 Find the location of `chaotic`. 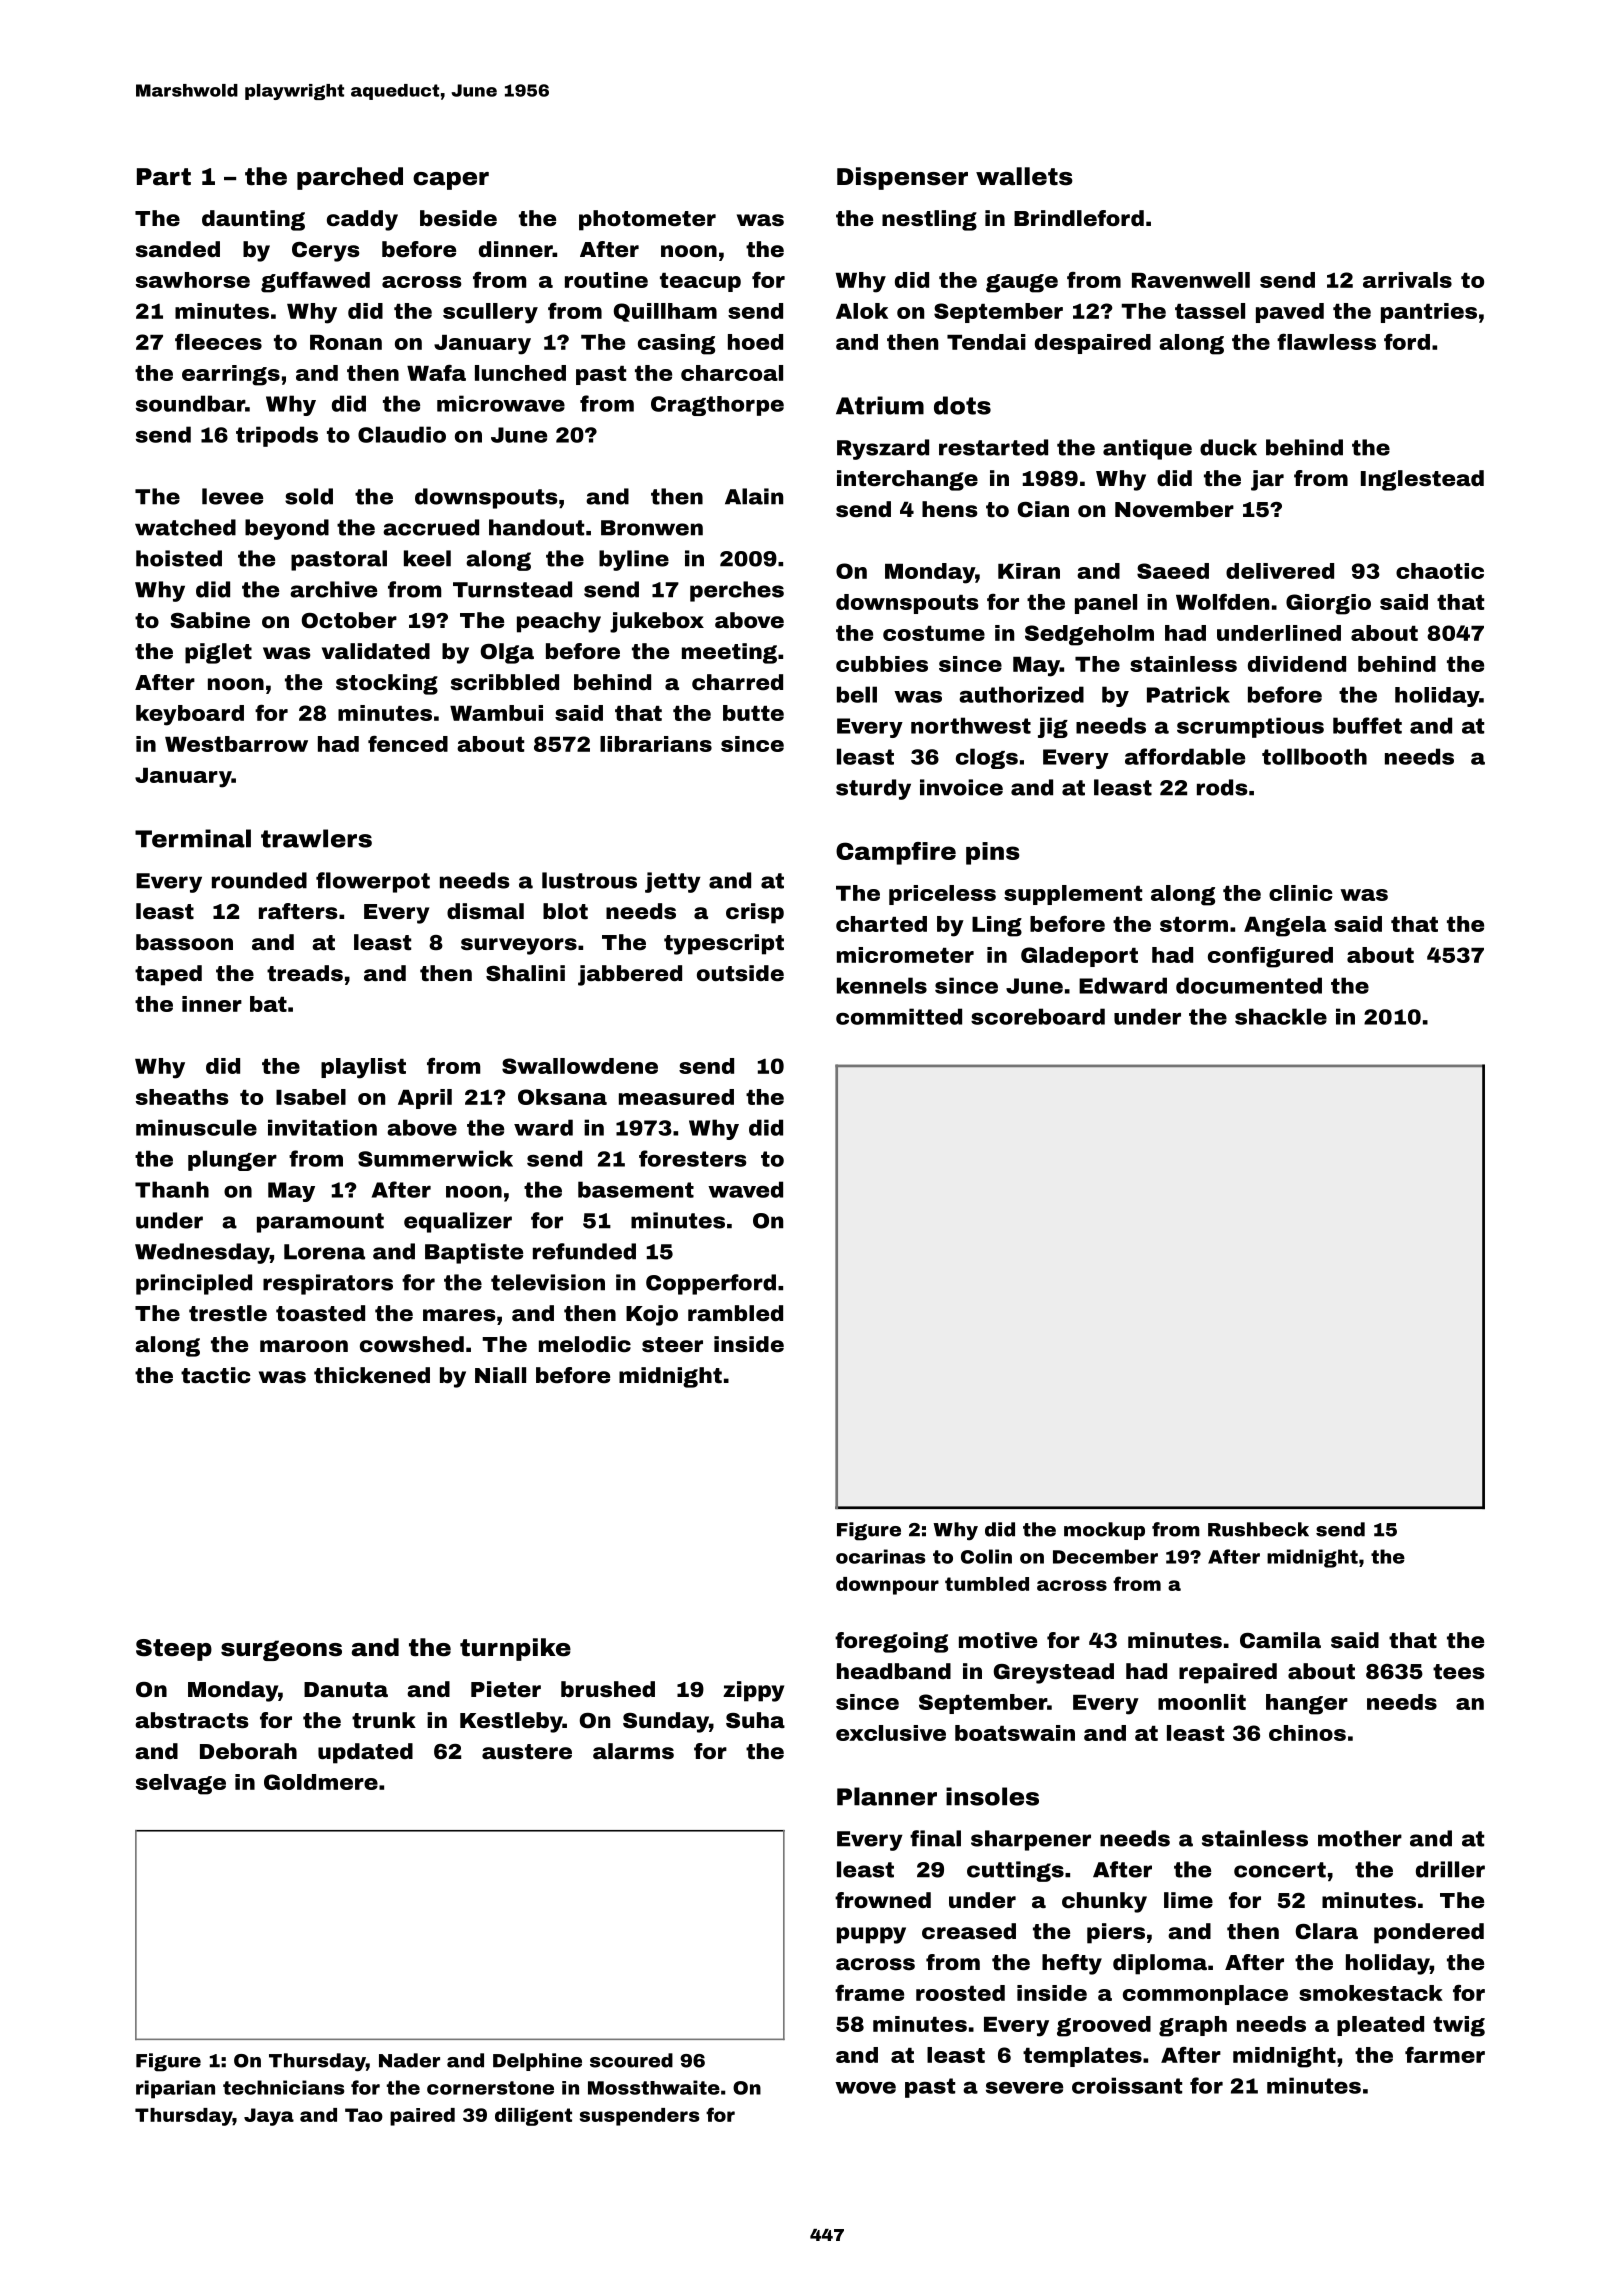

chaotic is located at coordinates (1440, 571).
